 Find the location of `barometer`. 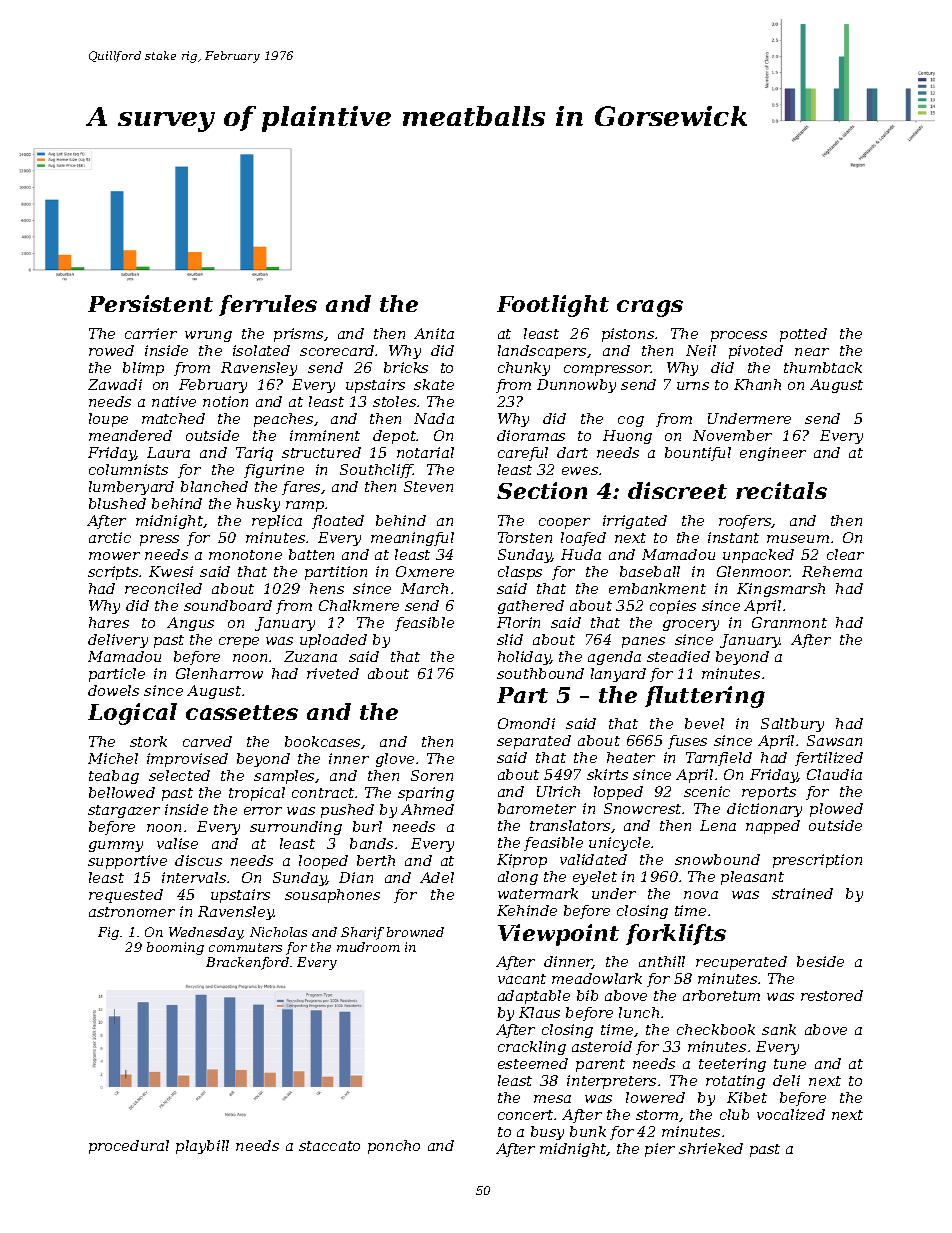

barometer is located at coordinates (537, 808).
